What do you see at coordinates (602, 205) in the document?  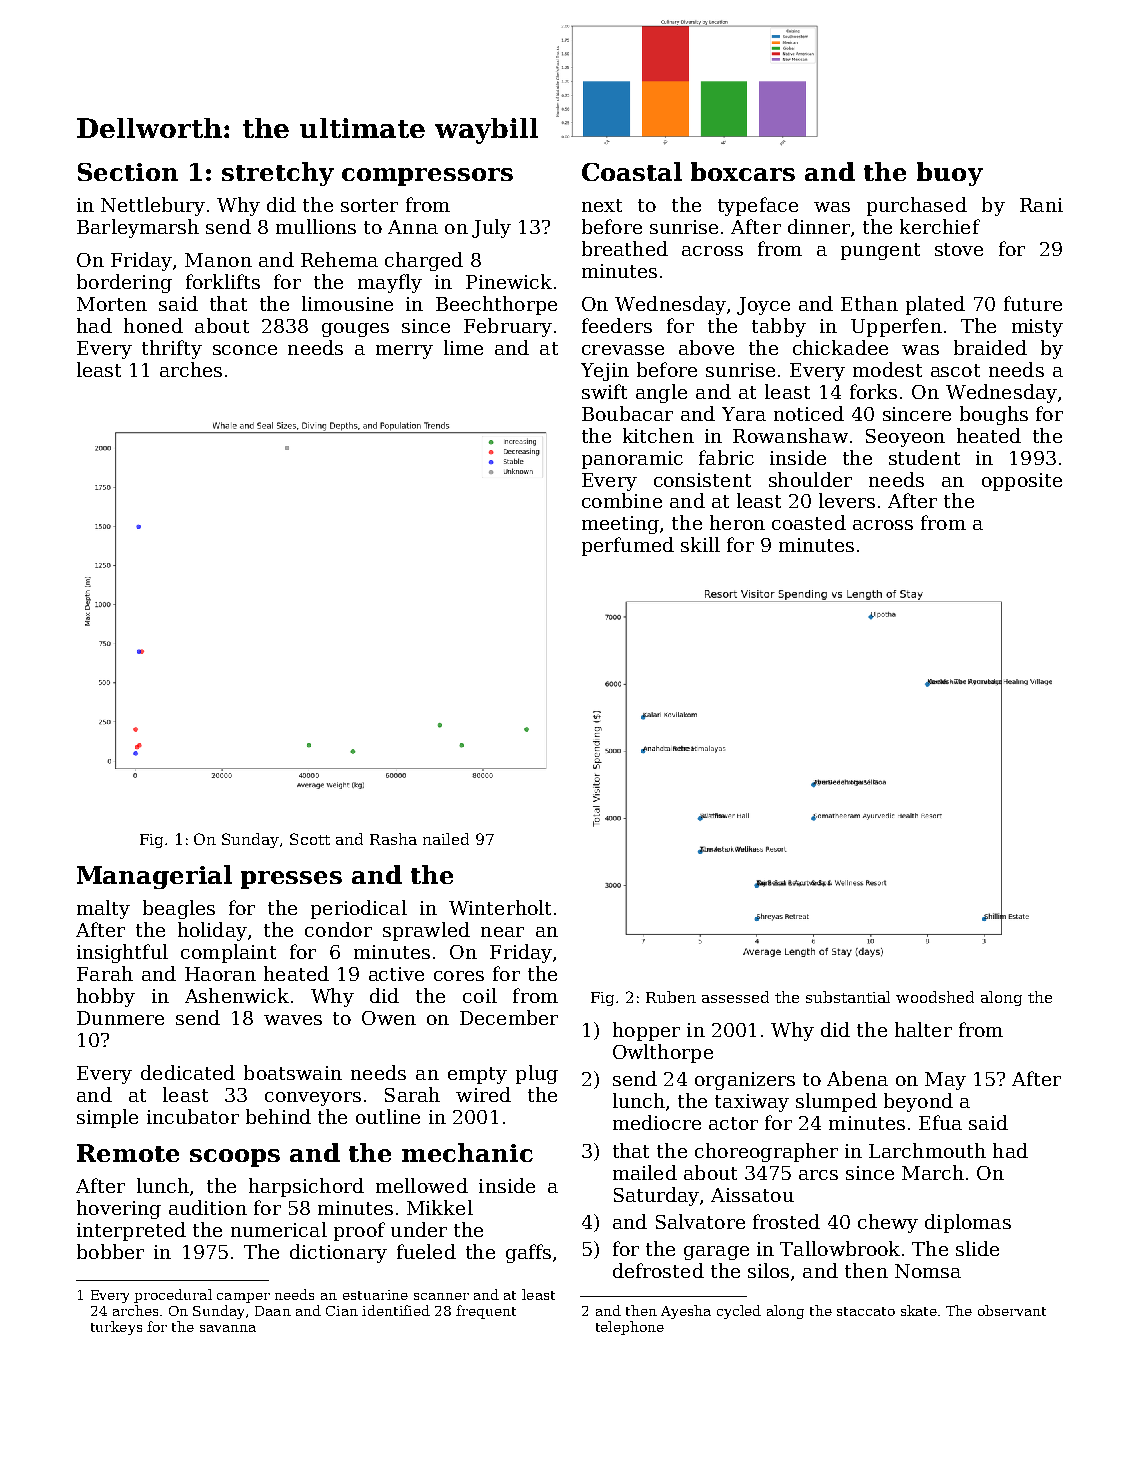 I see `next` at bounding box center [602, 205].
